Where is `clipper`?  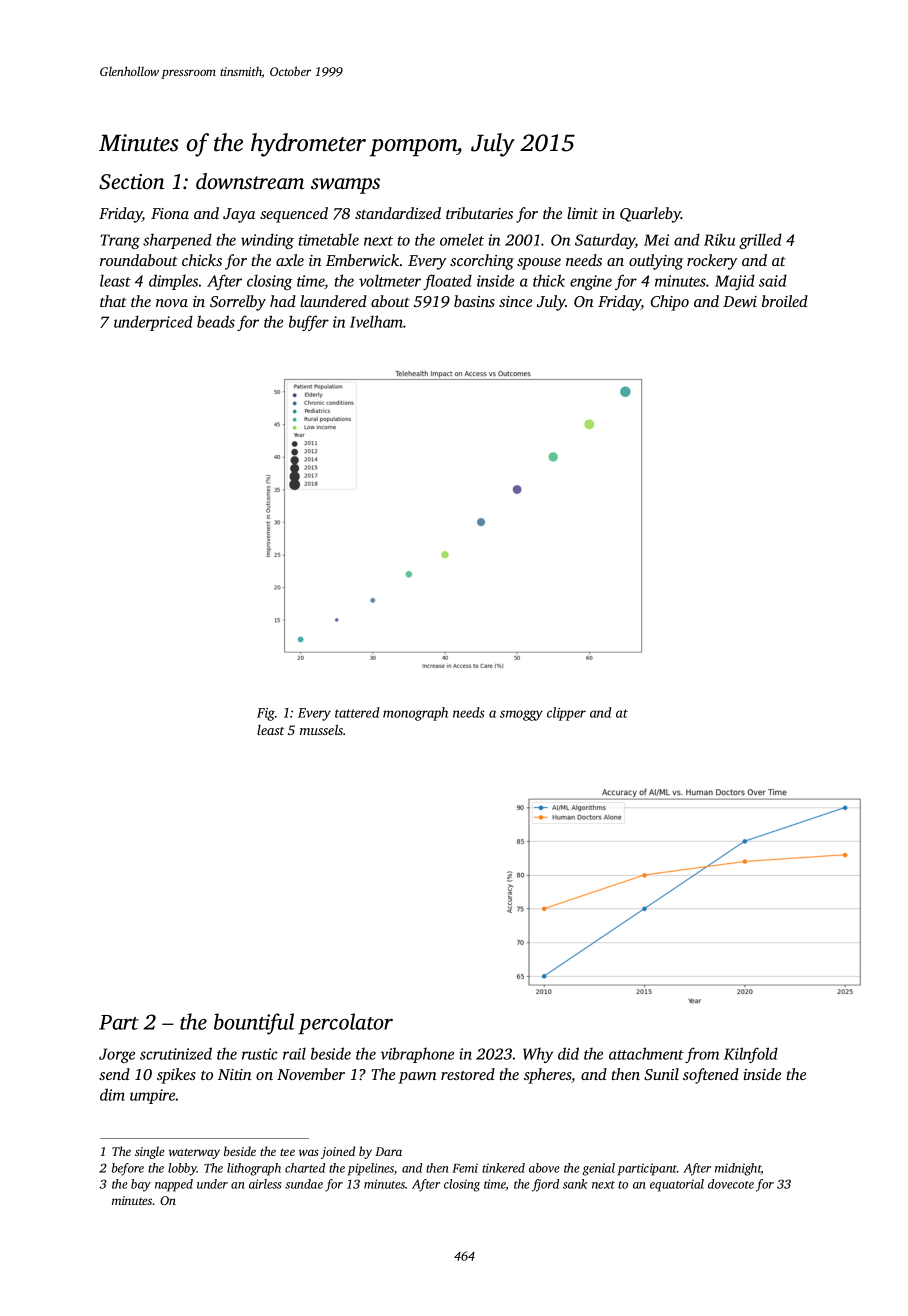
clipper is located at coordinates (566, 714).
